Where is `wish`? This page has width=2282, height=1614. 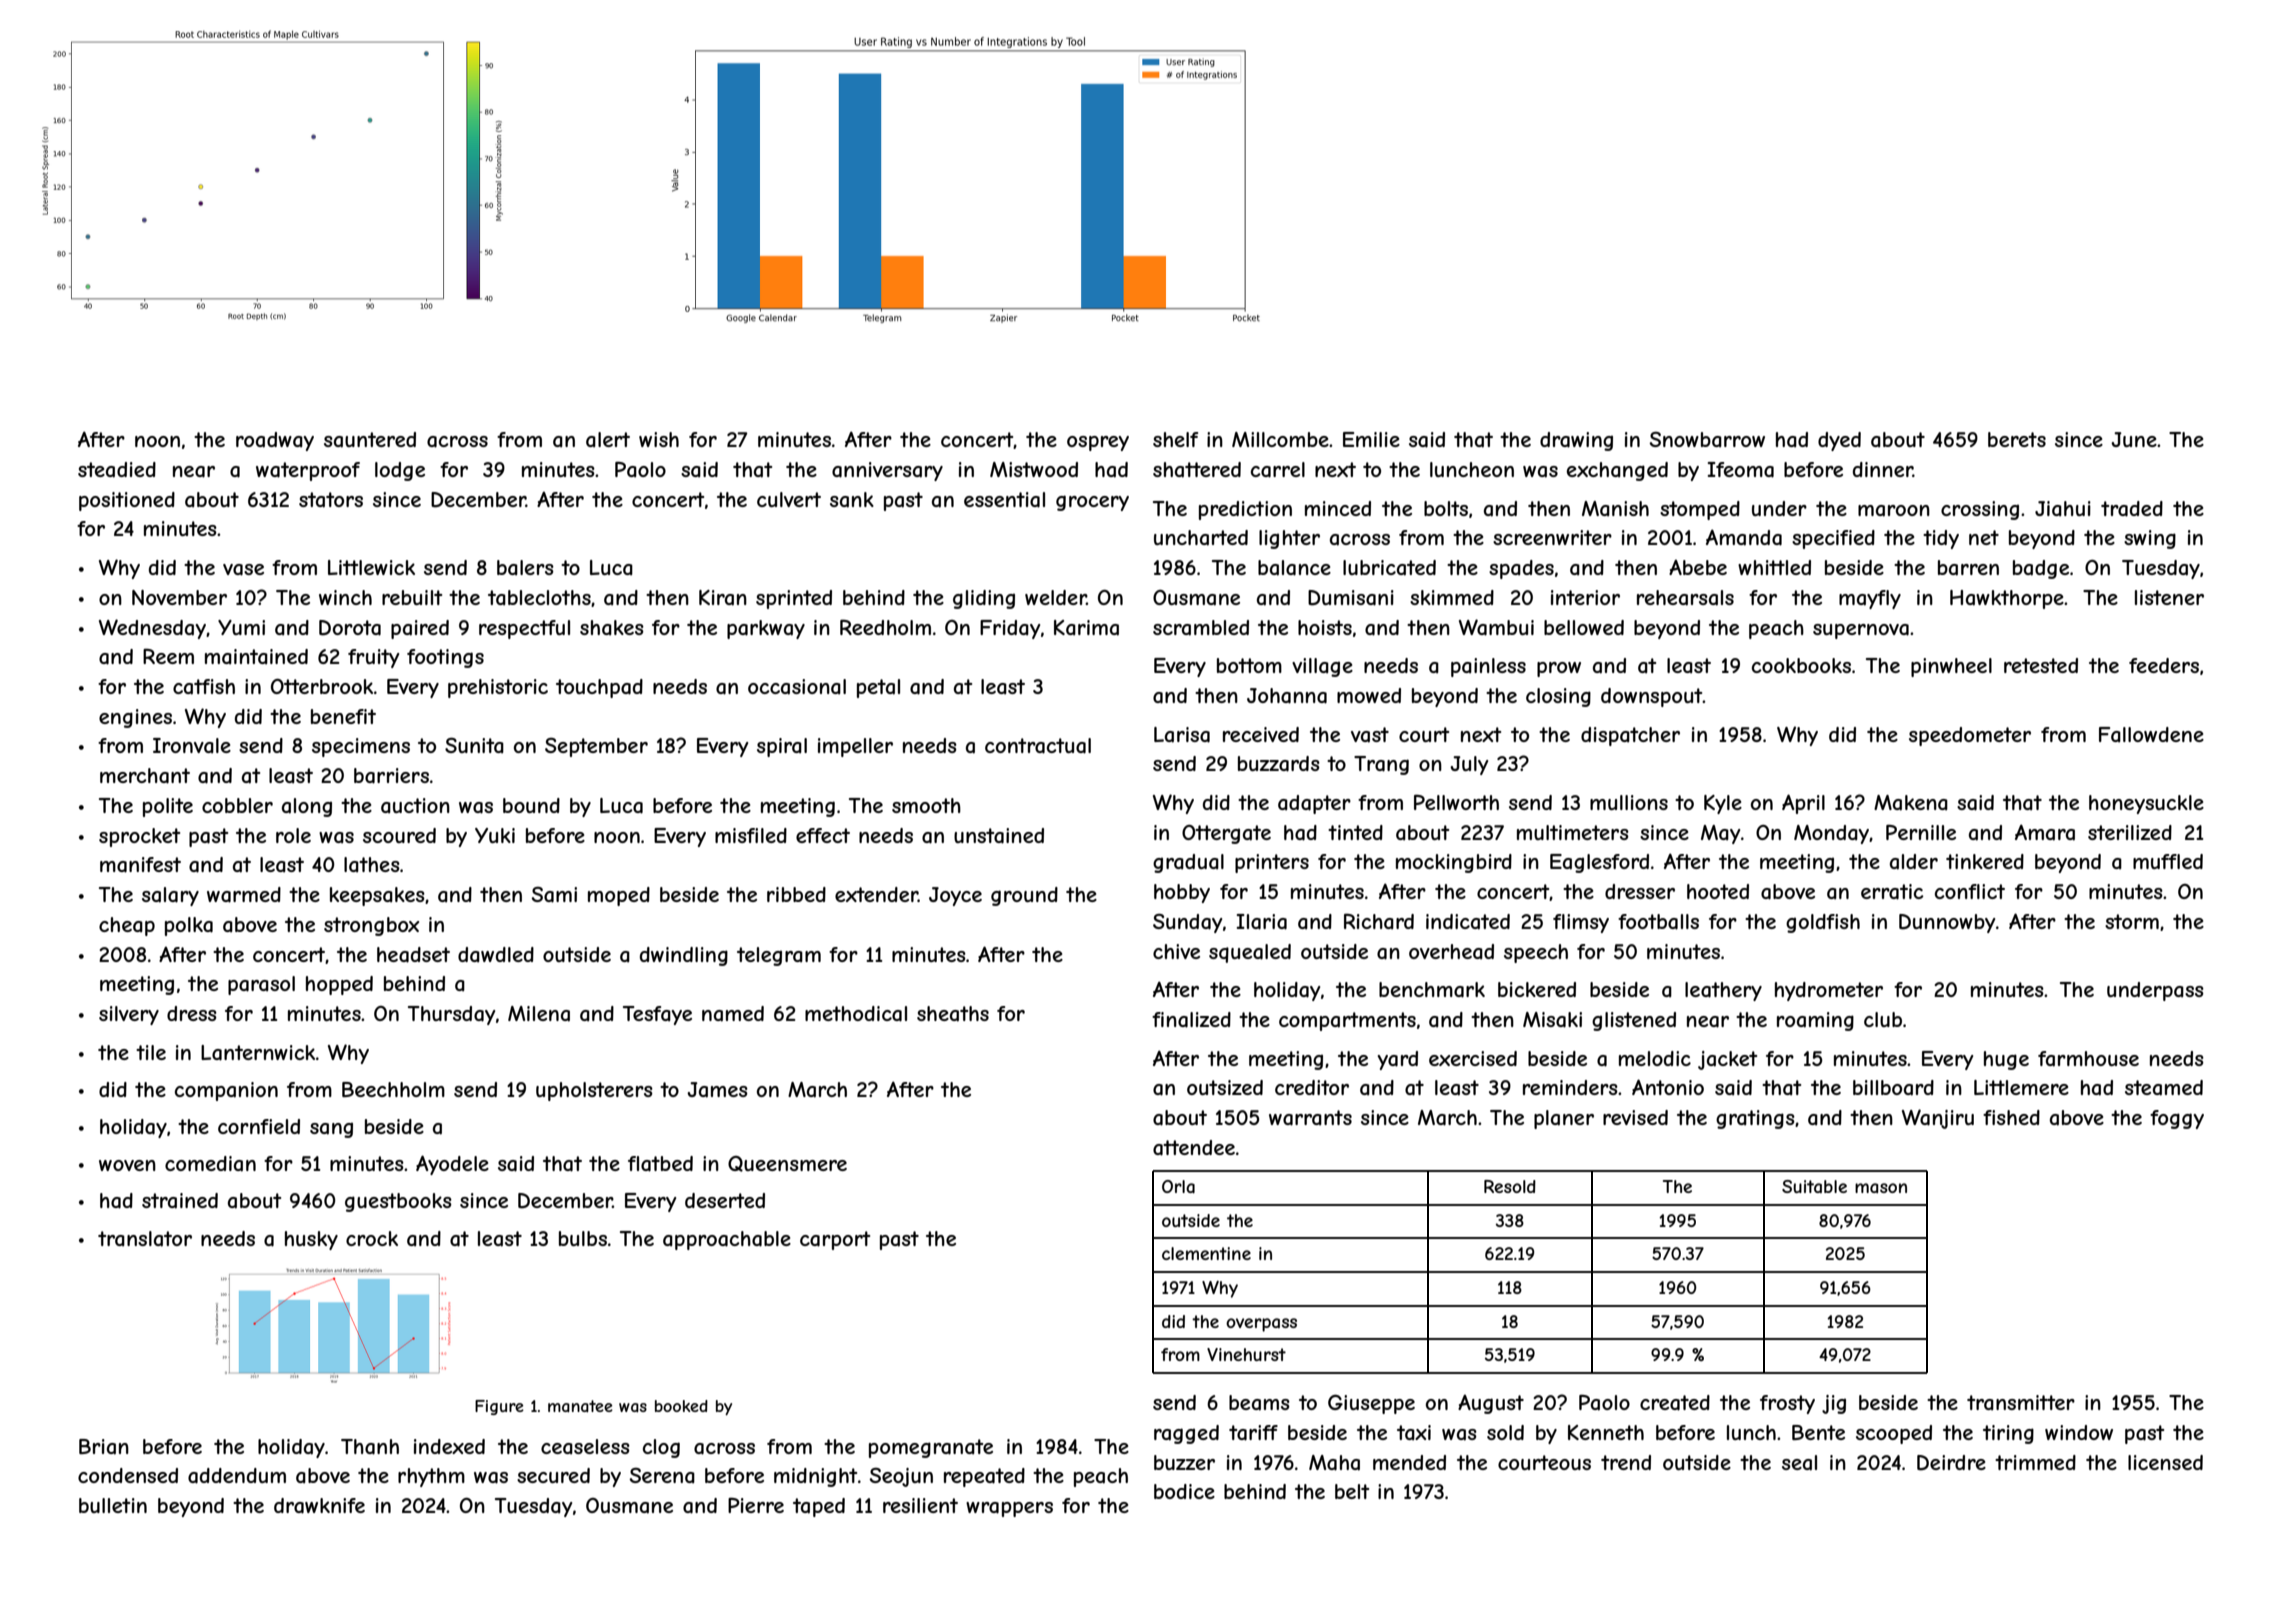
wish is located at coordinates (659, 439).
